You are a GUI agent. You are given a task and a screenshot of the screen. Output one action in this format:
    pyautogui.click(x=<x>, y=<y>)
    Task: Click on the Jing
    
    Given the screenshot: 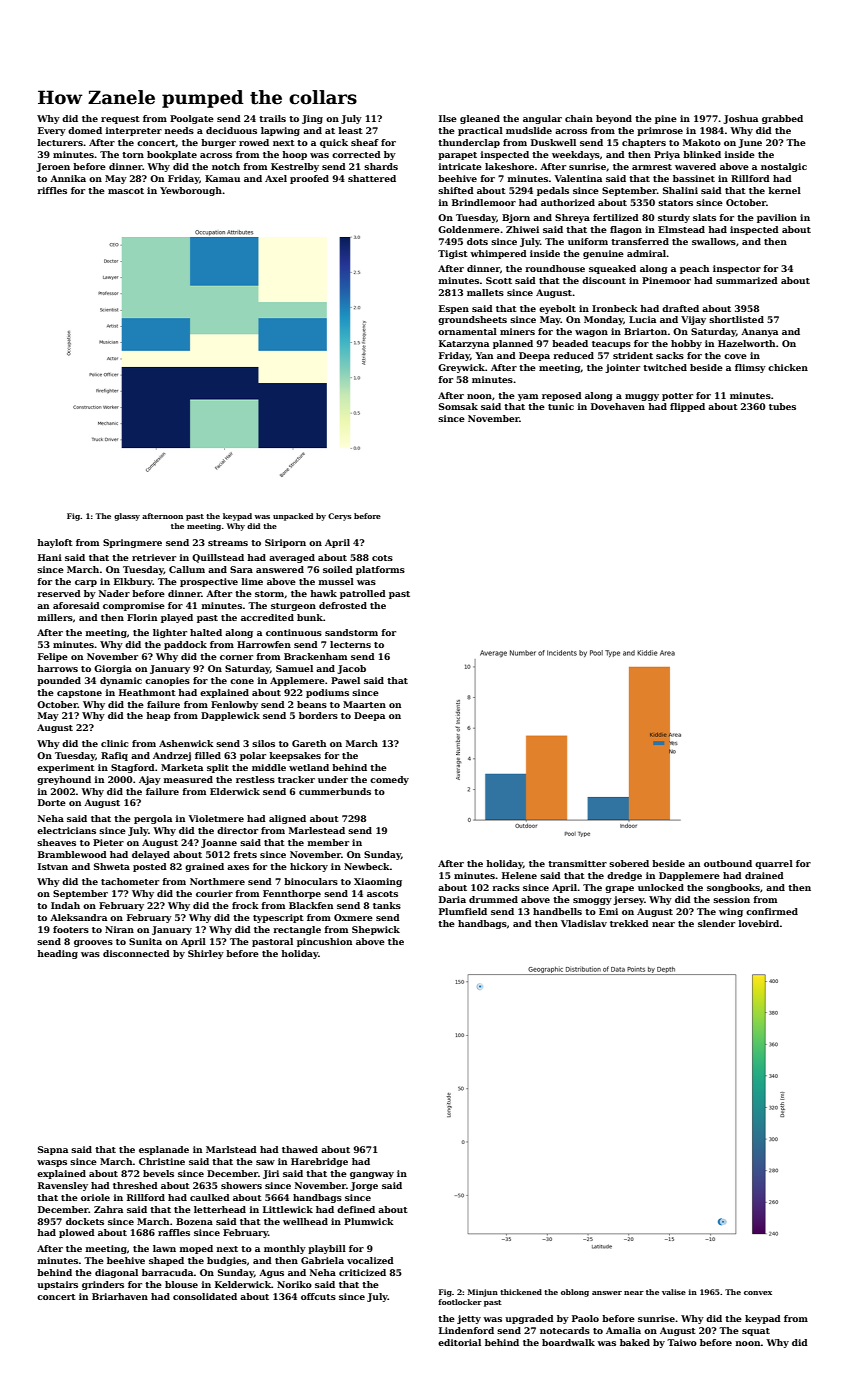 What is the action you would take?
    pyautogui.click(x=312, y=119)
